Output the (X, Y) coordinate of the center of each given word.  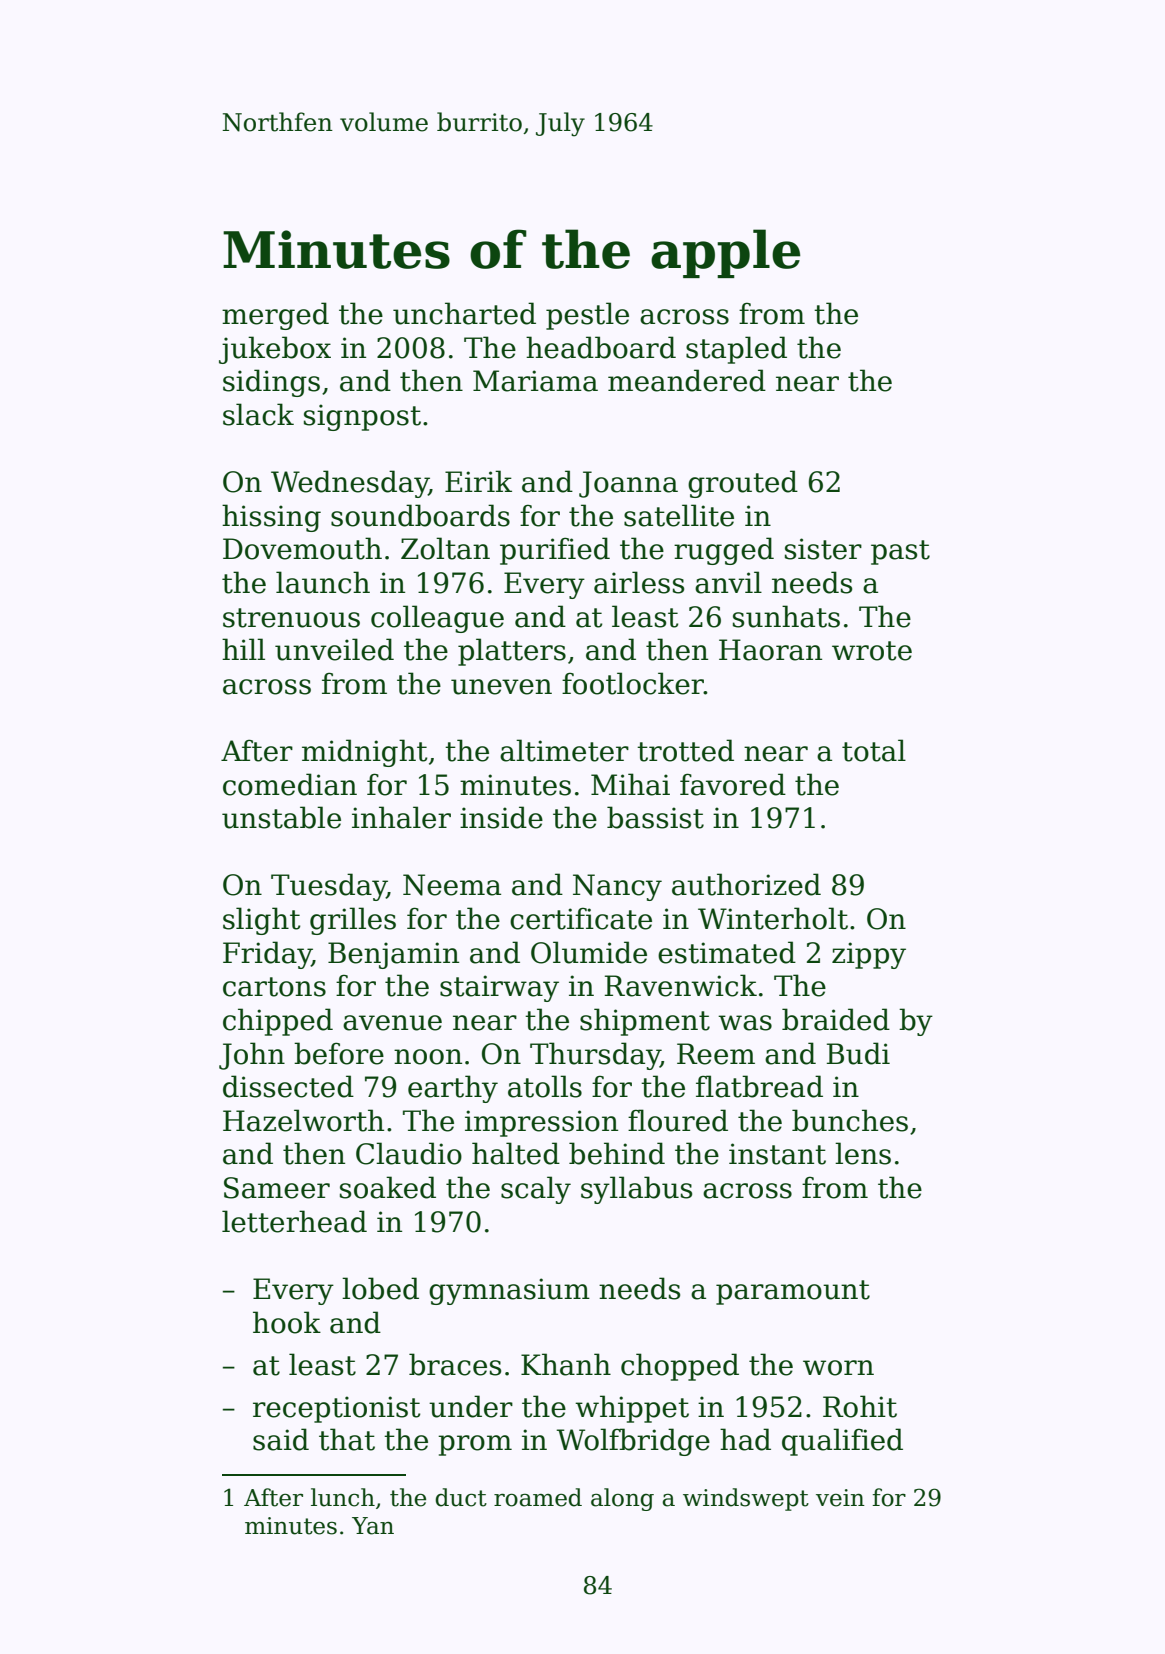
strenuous (291, 618)
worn (838, 1368)
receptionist (336, 1409)
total (874, 750)
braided (836, 1019)
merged (275, 316)
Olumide (589, 952)
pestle (587, 316)
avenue (392, 1023)
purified (555, 551)
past (900, 552)
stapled (736, 350)
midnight (364, 753)
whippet (632, 1409)
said (281, 1439)
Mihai (630, 784)
